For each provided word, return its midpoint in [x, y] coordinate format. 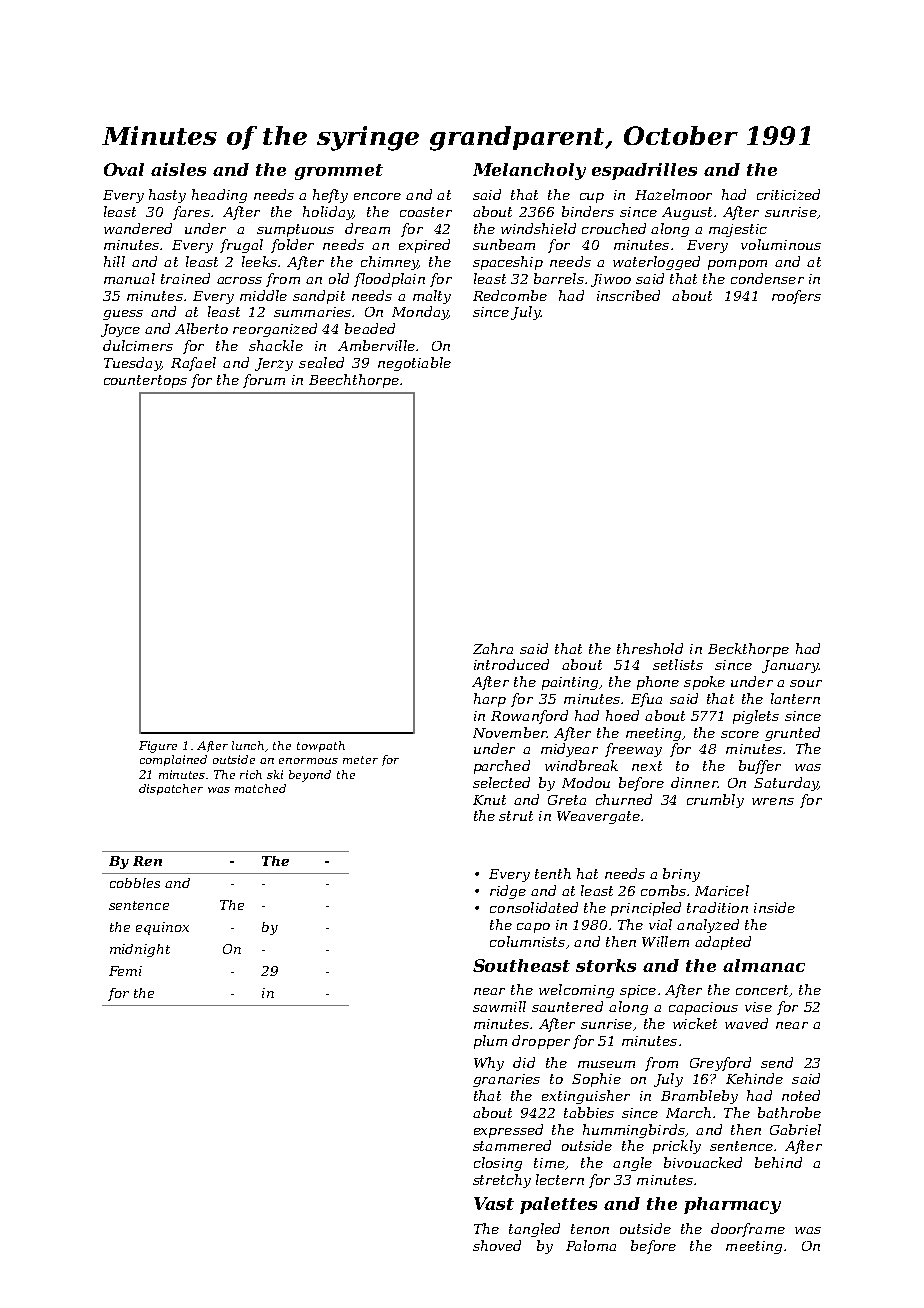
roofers [796, 297]
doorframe [748, 1230]
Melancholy [529, 171]
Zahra [493, 648]
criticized [788, 194]
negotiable [414, 364]
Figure [158, 747]
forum [264, 381]
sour [806, 683]
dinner [694, 782]
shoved [497, 1245]
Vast [494, 1203]
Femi [125, 971]
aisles [178, 169]
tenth [553, 873]
